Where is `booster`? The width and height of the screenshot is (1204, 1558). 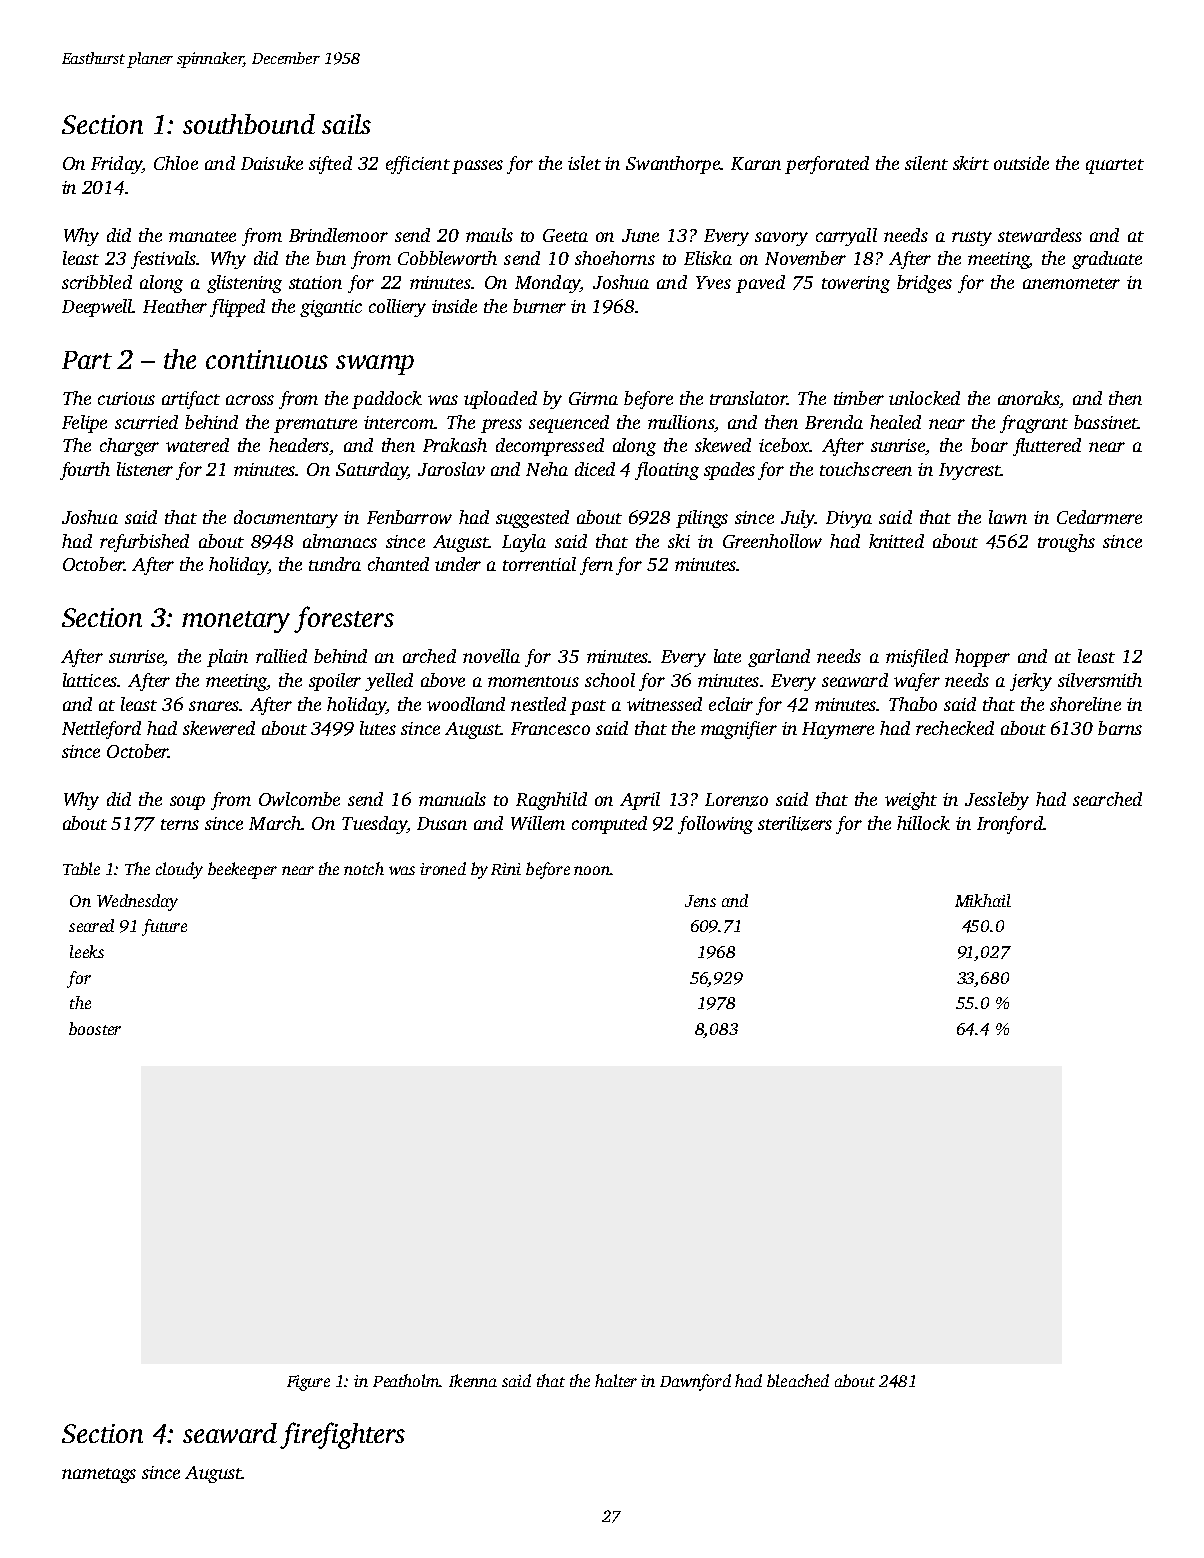
booster is located at coordinates (95, 1028).
